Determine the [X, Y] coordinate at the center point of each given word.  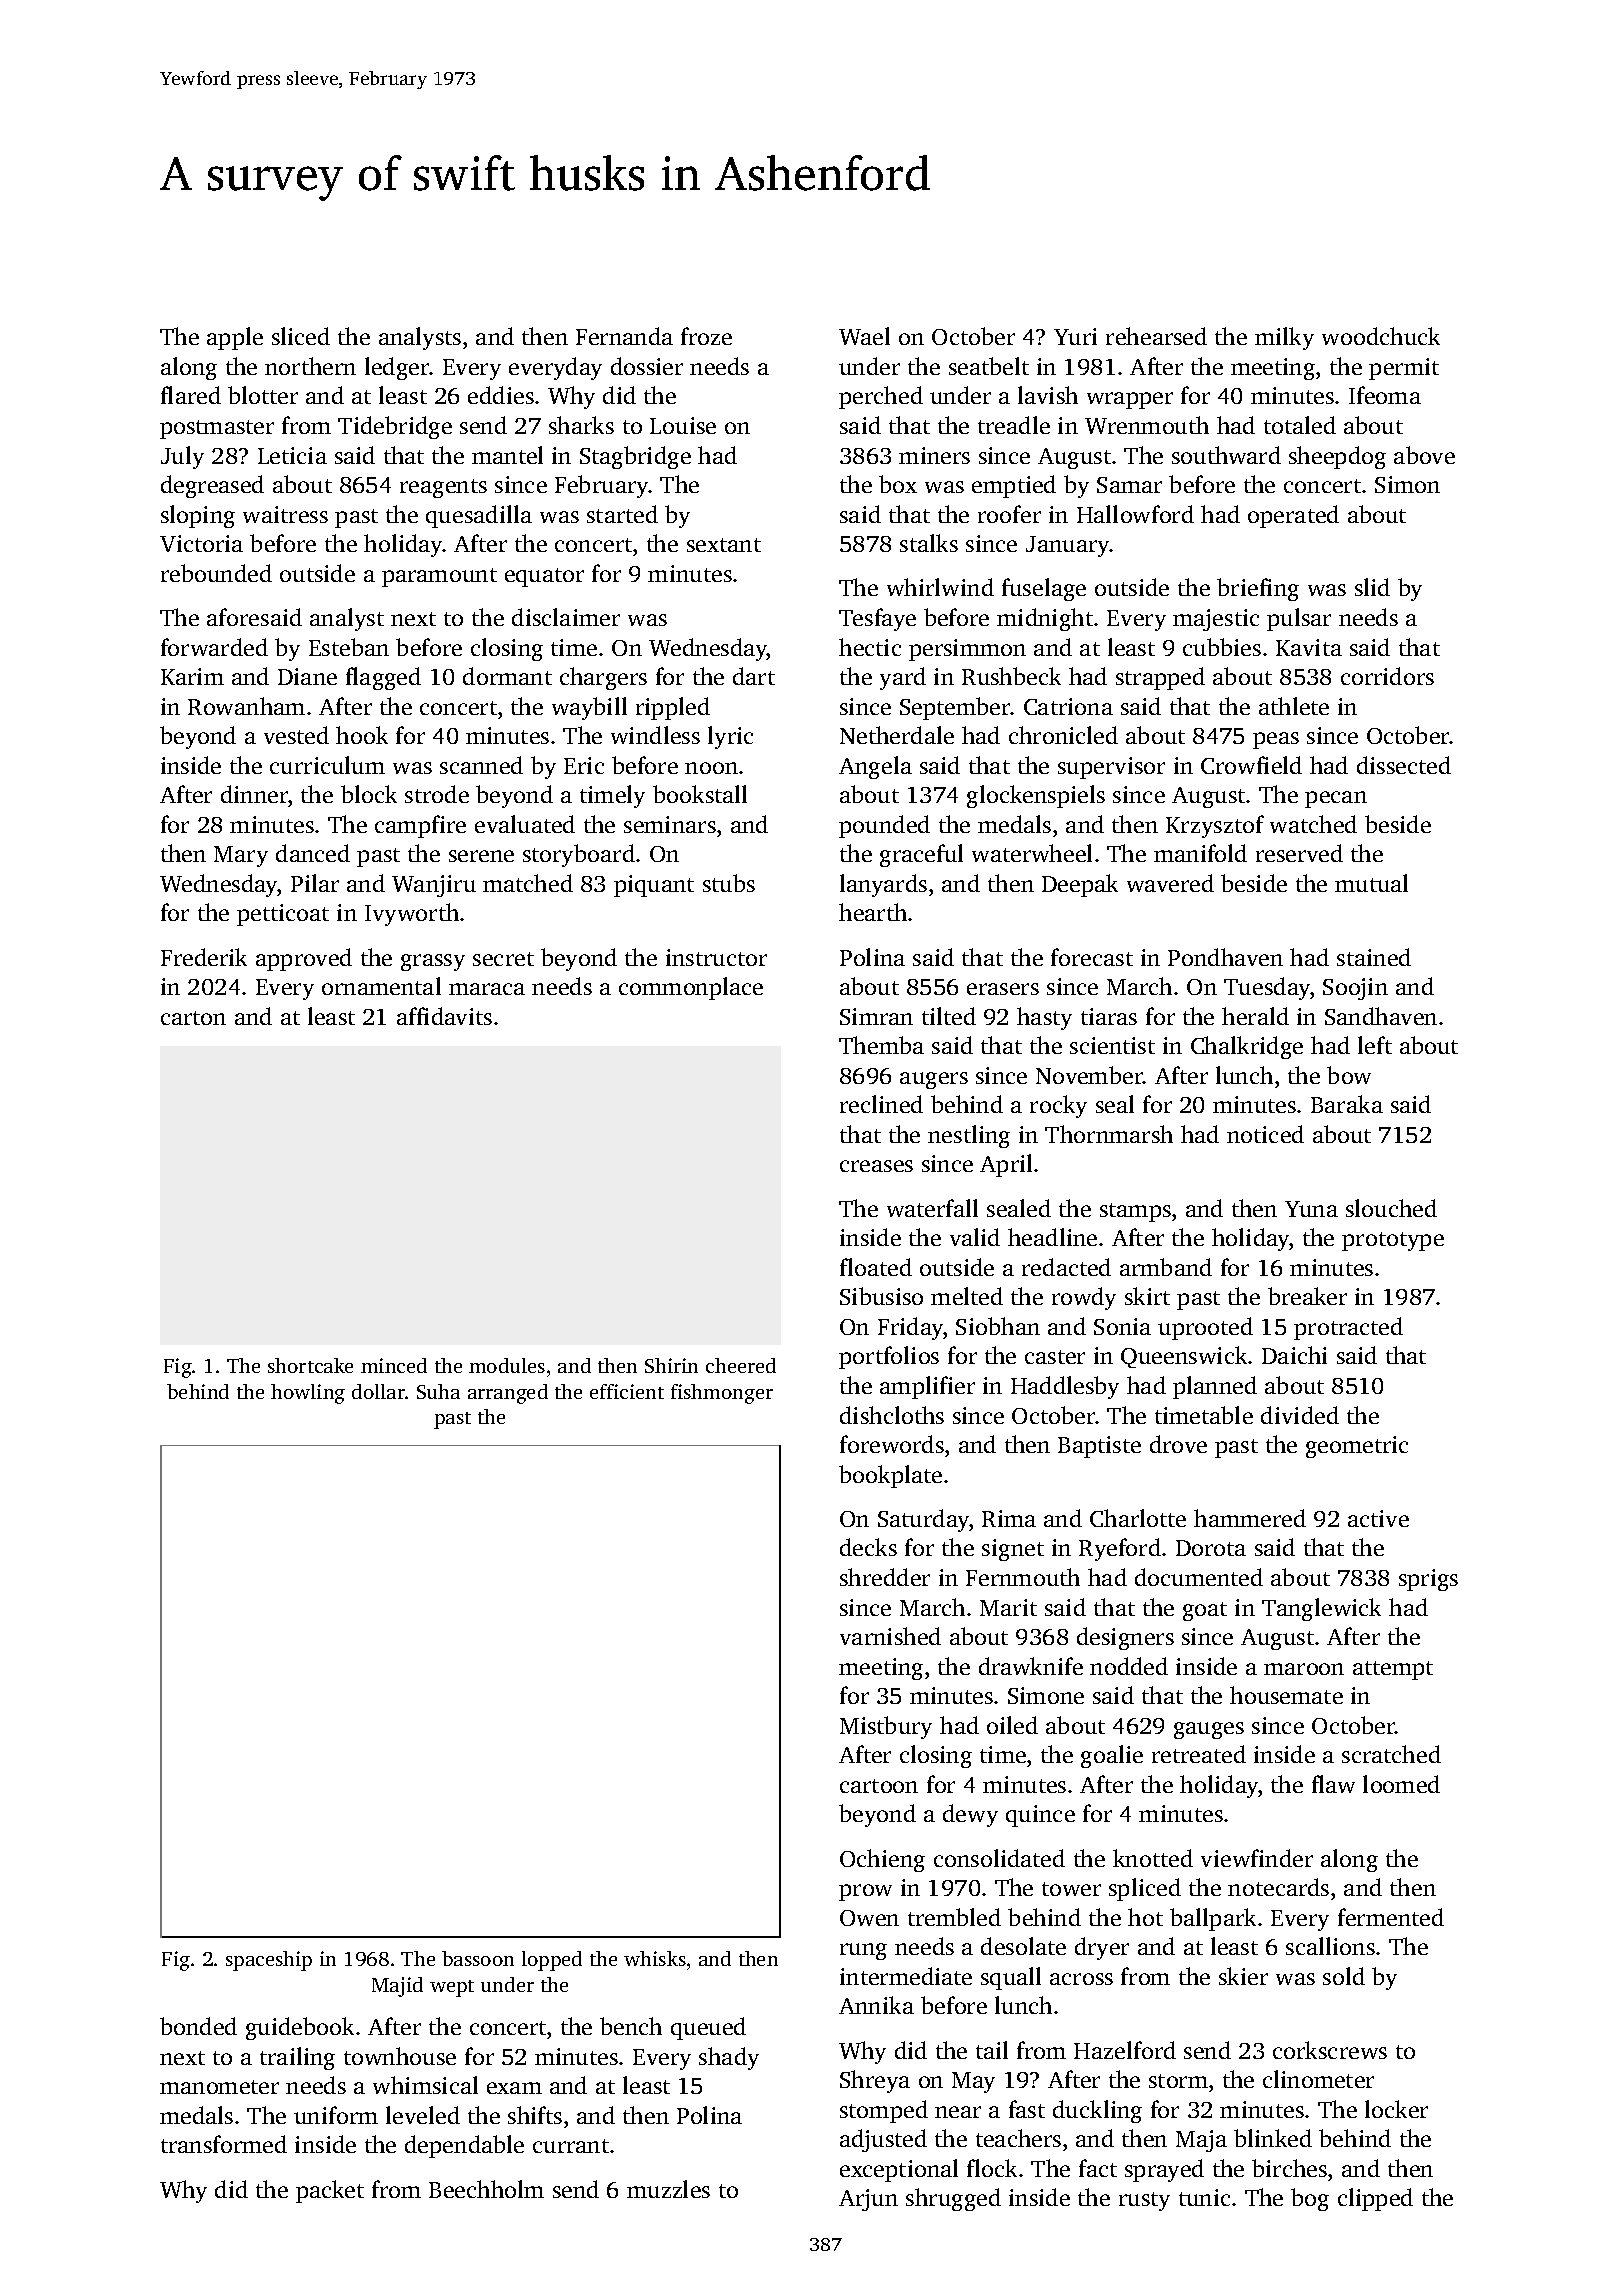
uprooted [1205, 1328]
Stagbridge [635, 457]
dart [754, 676]
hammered [1250, 1518]
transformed [224, 2144]
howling [308, 1394]
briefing [1258, 589]
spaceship [269, 1961]
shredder [885, 1577]
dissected [1404, 765]
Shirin [671, 1365]
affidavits [444, 1016]
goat [1205, 1611]
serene [481, 856]
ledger [397, 368]
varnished [890, 1636]
